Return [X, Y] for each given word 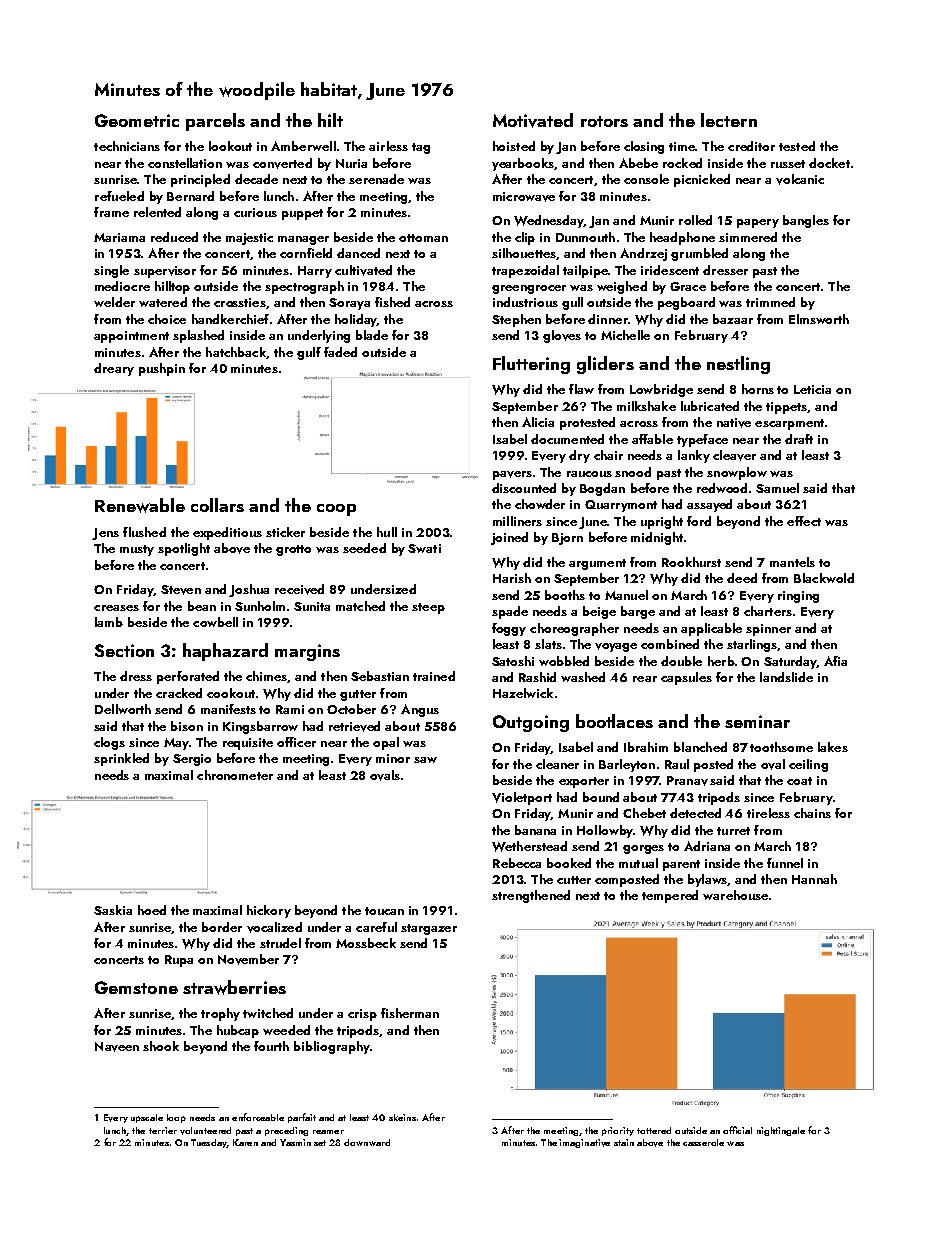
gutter [358, 695]
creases [116, 608]
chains [812, 813]
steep [428, 608]
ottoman [423, 238]
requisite [248, 744]
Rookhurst [691, 562]
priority [618, 1131]
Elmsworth [819, 319]
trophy [220, 1014]
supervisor [165, 272]
